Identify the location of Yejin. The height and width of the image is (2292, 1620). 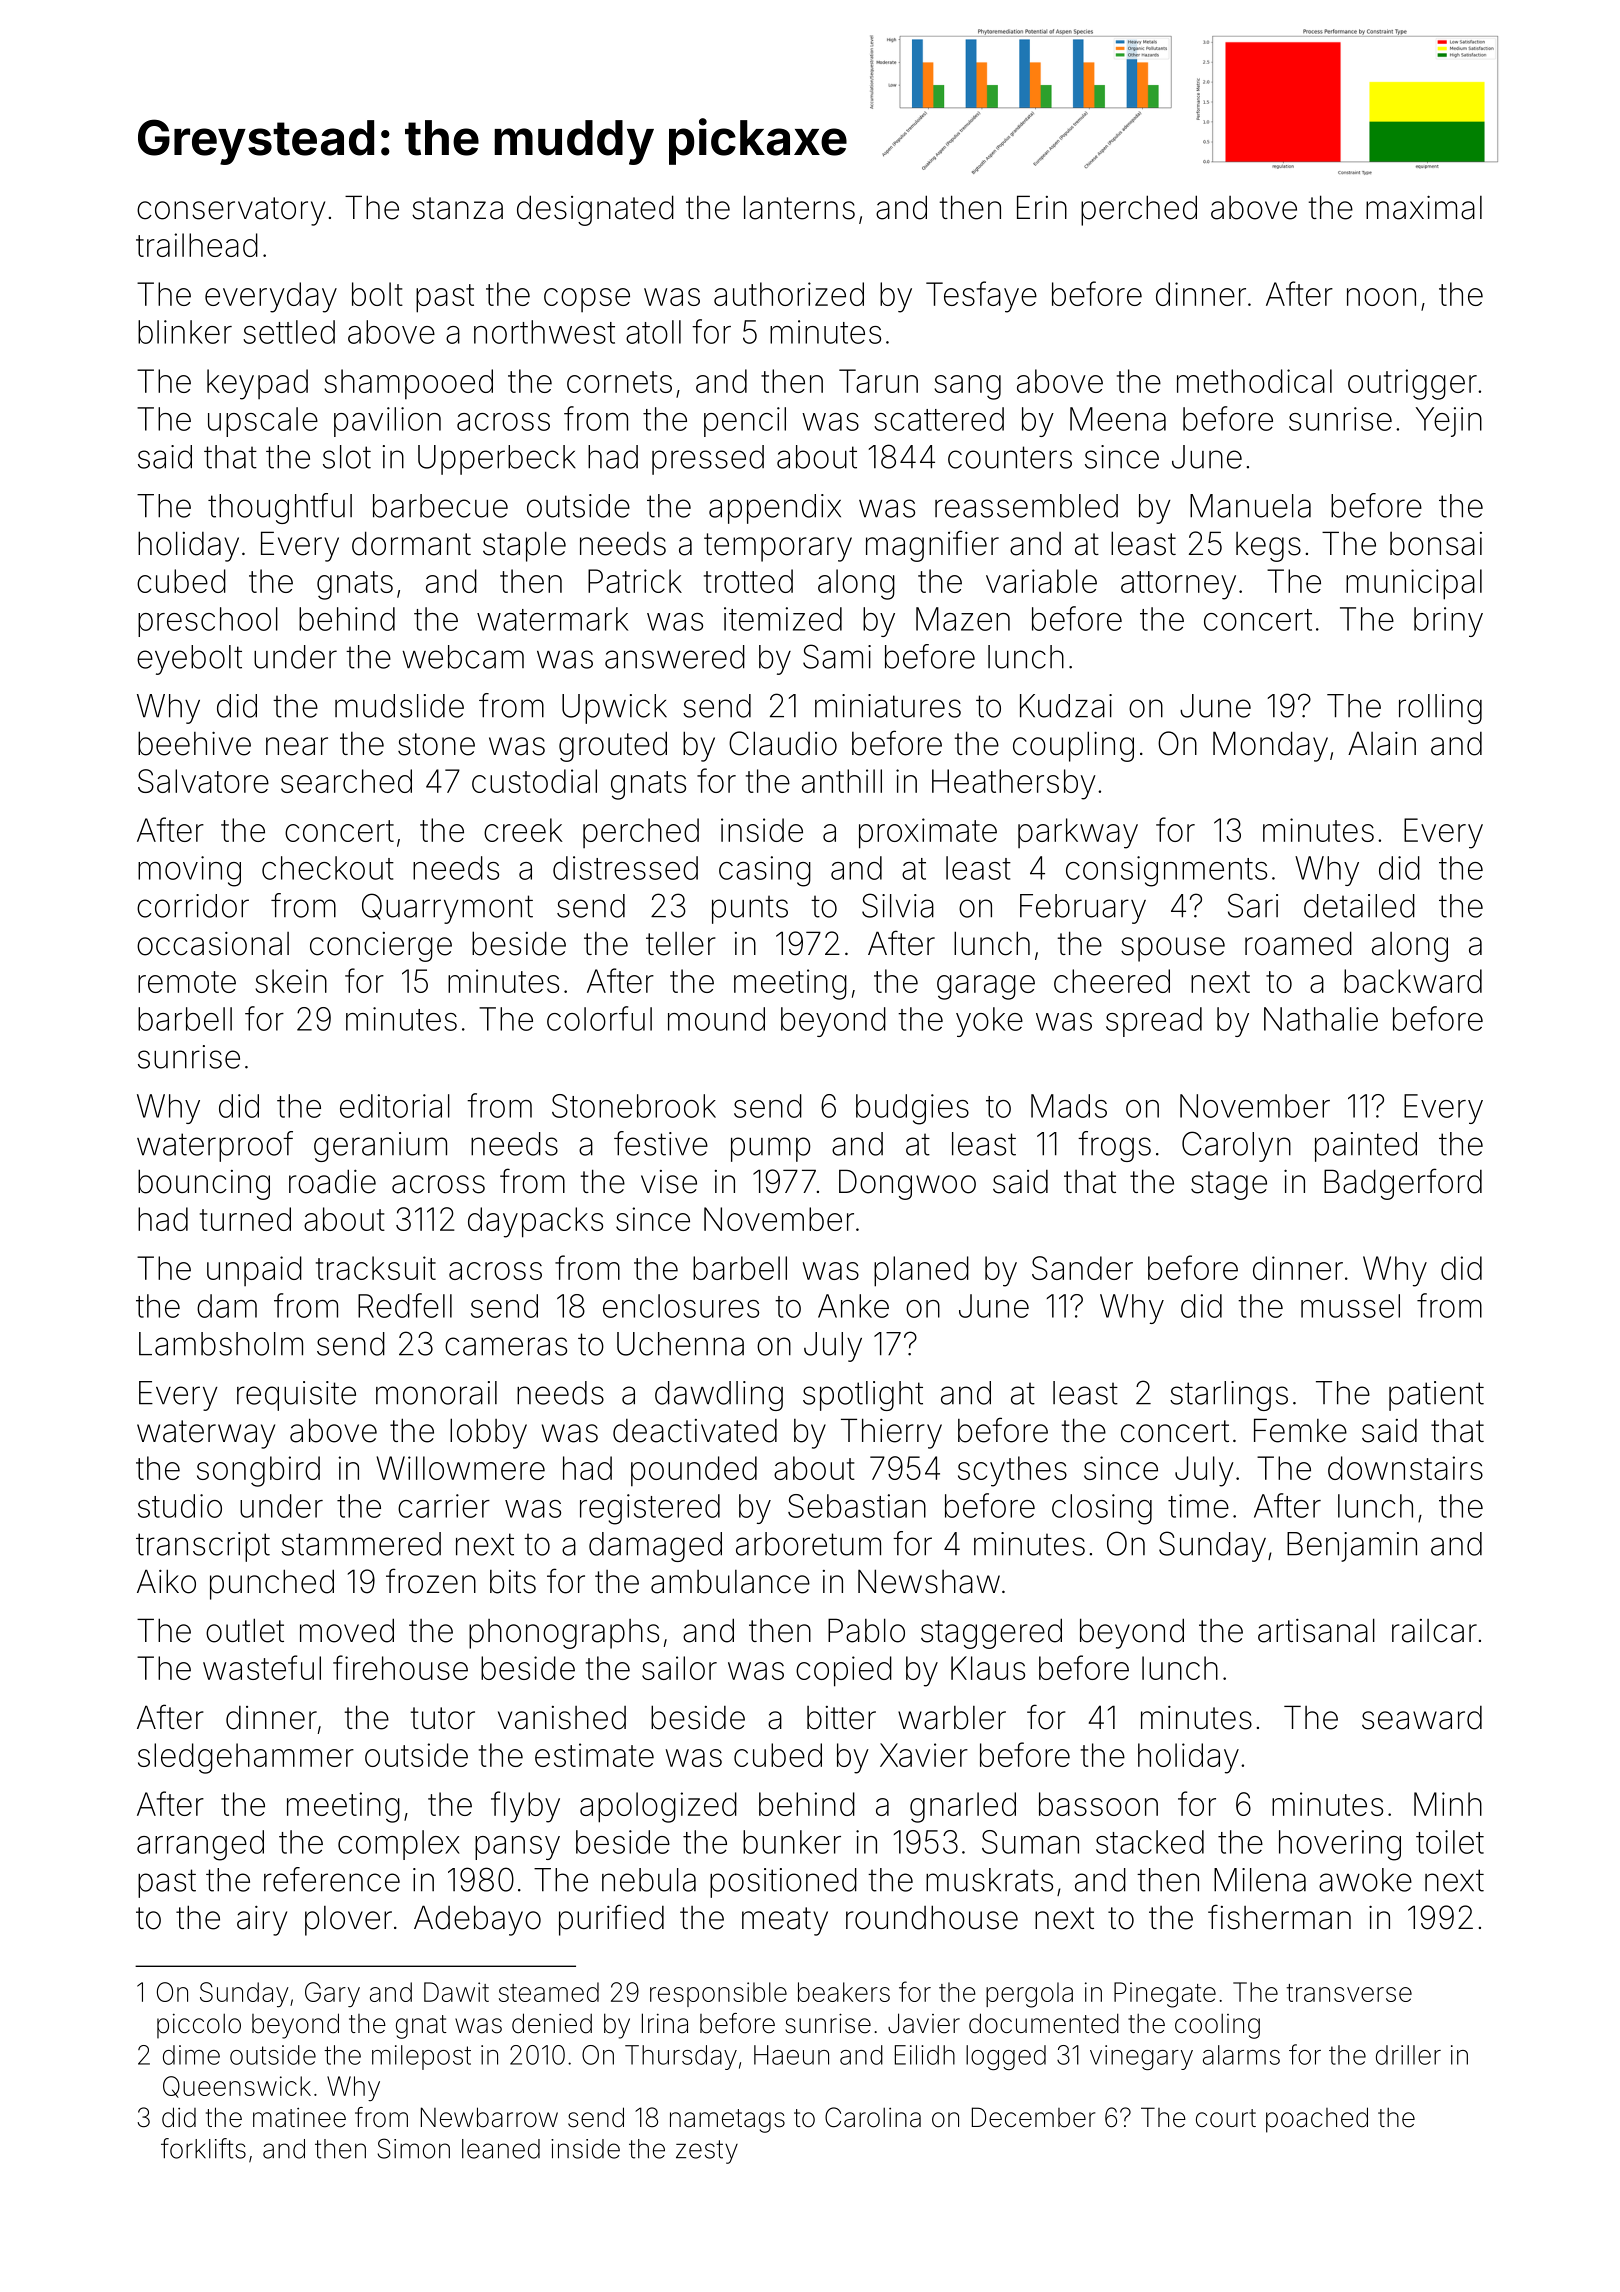
(1449, 422).
